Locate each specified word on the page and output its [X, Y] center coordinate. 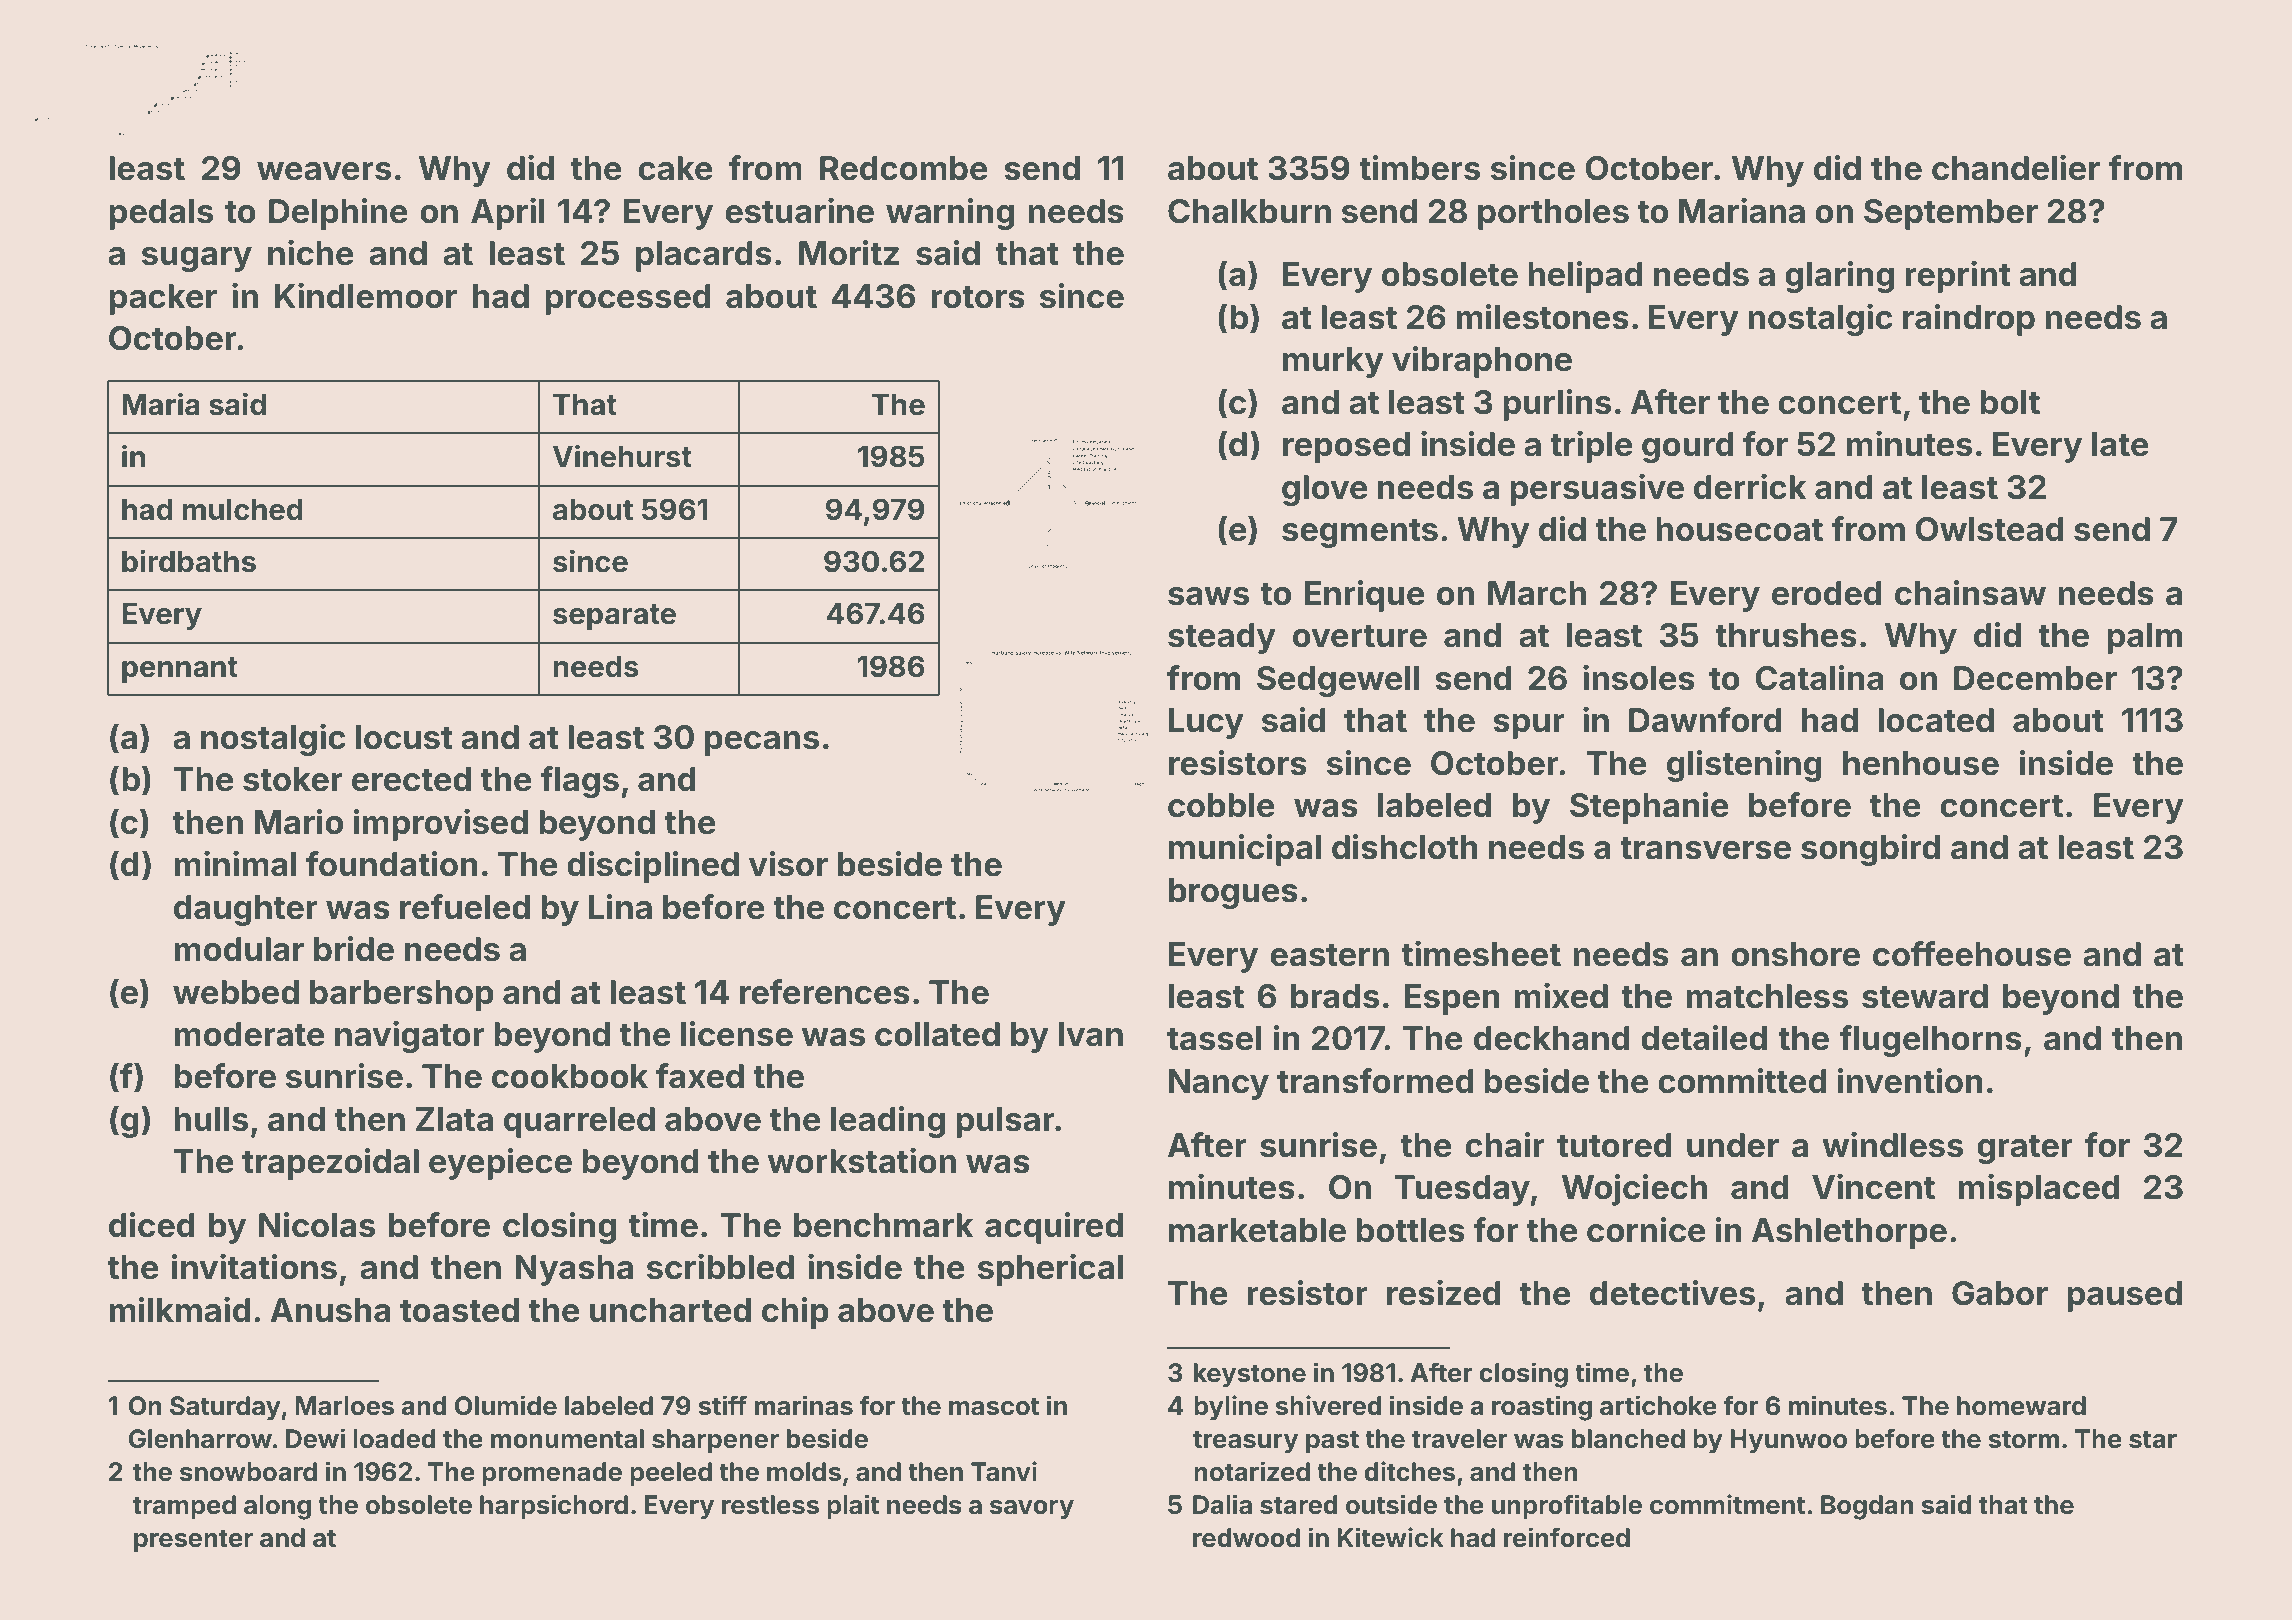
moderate [249, 1034]
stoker [293, 779]
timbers [1419, 168]
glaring [1839, 277]
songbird [1870, 850]
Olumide [505, 1405]
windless [1892, 1145]
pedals [161, 214]
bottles [1410, 1230]
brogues [1233, 893]
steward [1925, 996]
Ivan [1090, 1034]
